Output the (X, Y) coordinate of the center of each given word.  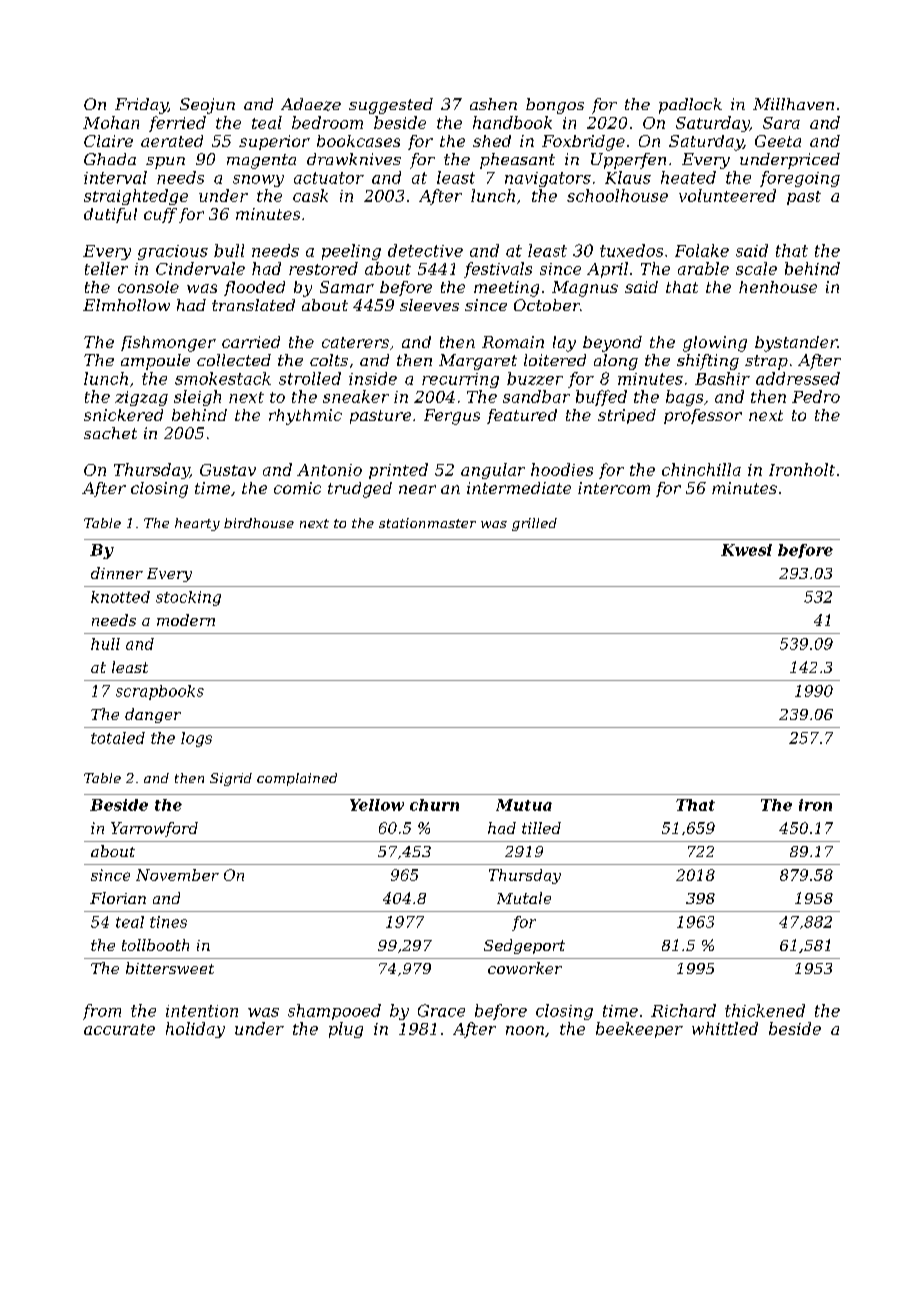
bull (229, 250)
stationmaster (427, 523)
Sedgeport (524, 946)
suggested (391, 106)
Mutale (524, 898)
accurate (119, 1029)
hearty (197, 524)
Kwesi (746, 550)
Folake (702, 250)
